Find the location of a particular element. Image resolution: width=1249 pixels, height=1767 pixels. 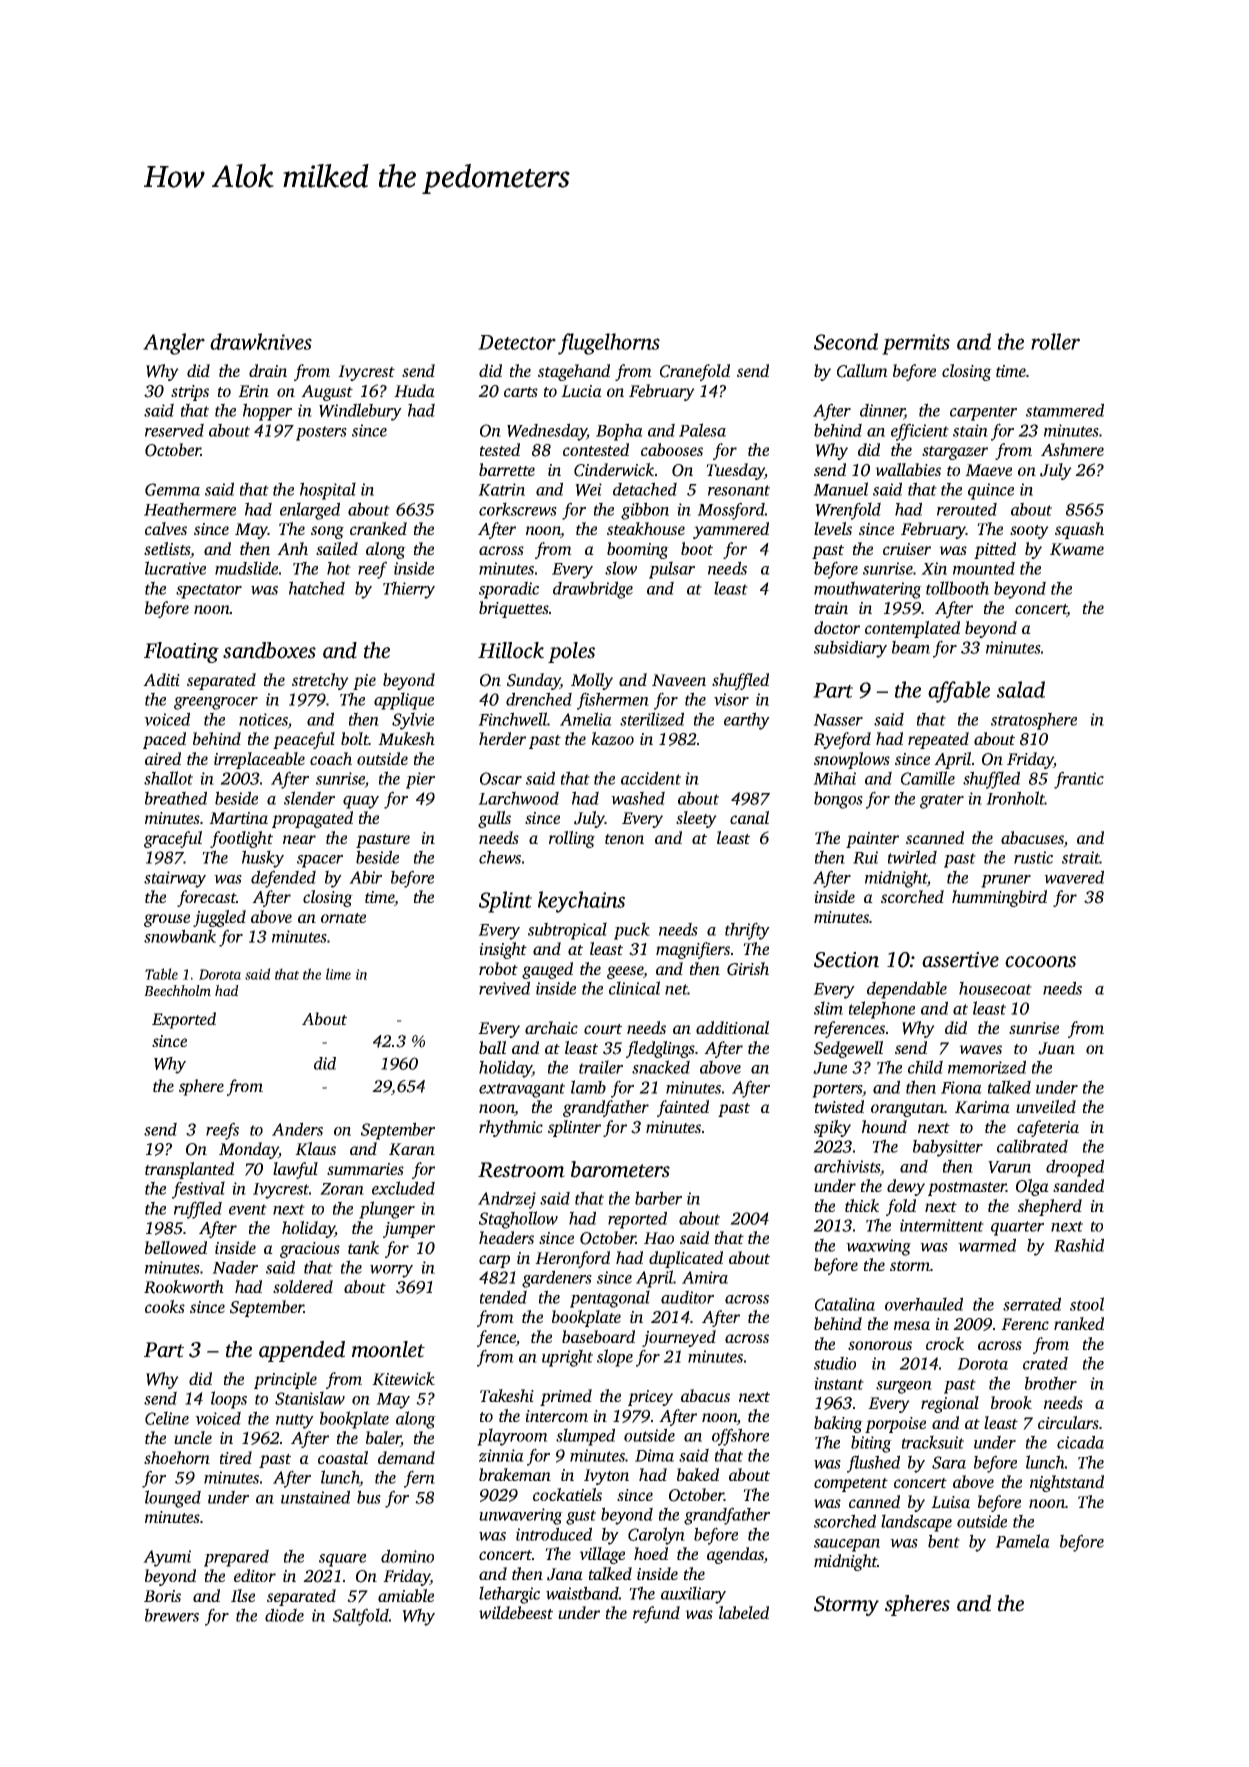

brewers is located at coordinates (172, 1615).
